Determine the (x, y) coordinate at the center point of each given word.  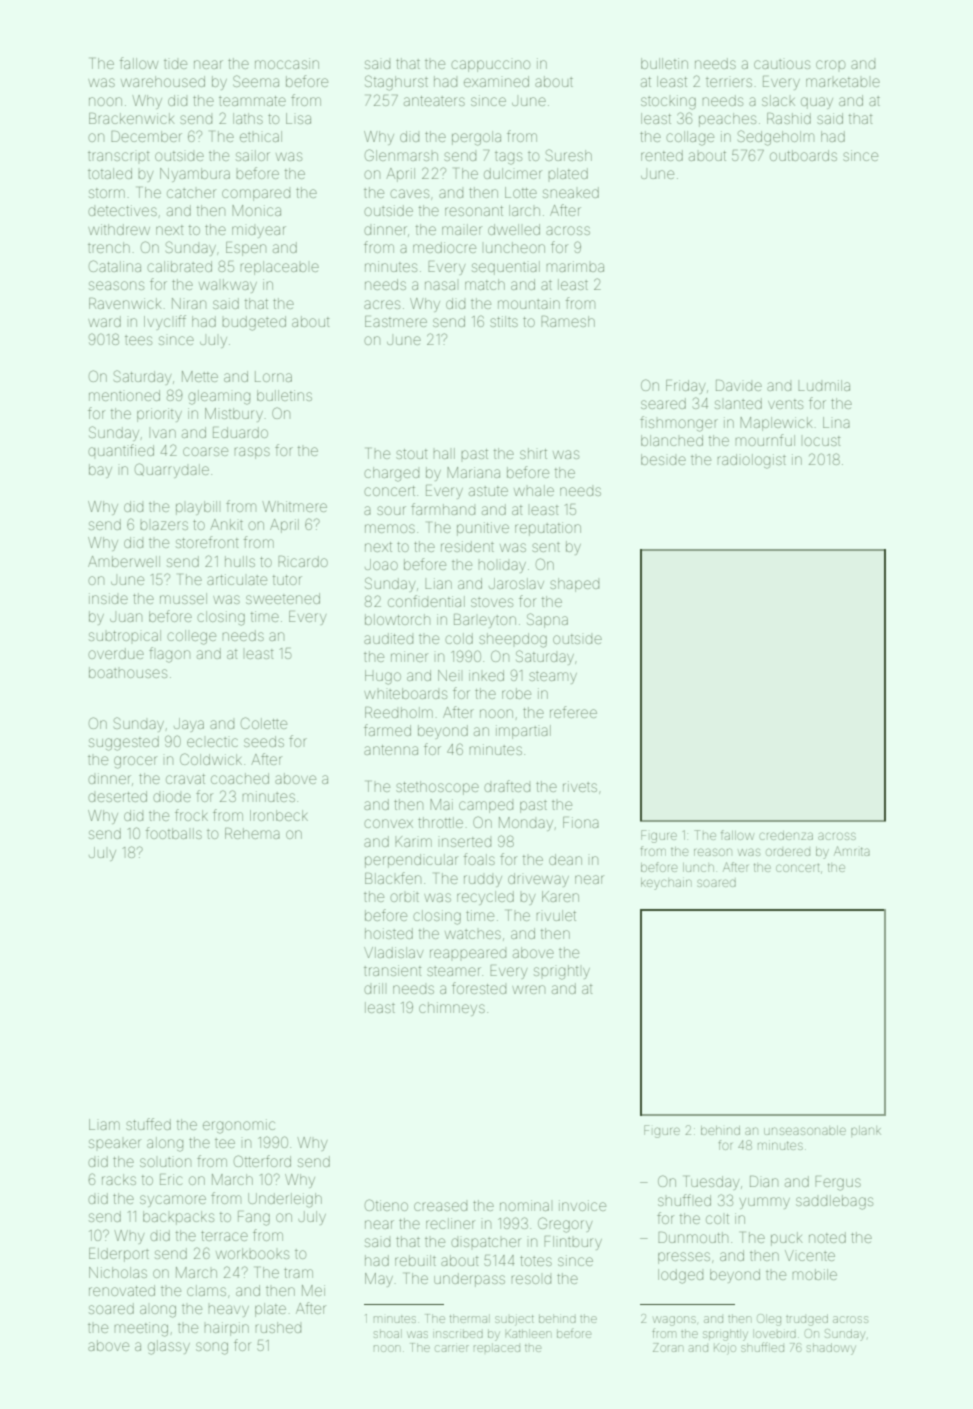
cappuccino (490, 66)
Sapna (547, 620)
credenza (786, 835)
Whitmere (294, 506)
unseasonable (805, 1130)
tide (175, 64)
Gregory (565, 1225)
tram (298, 1273)
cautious (782, 64)
